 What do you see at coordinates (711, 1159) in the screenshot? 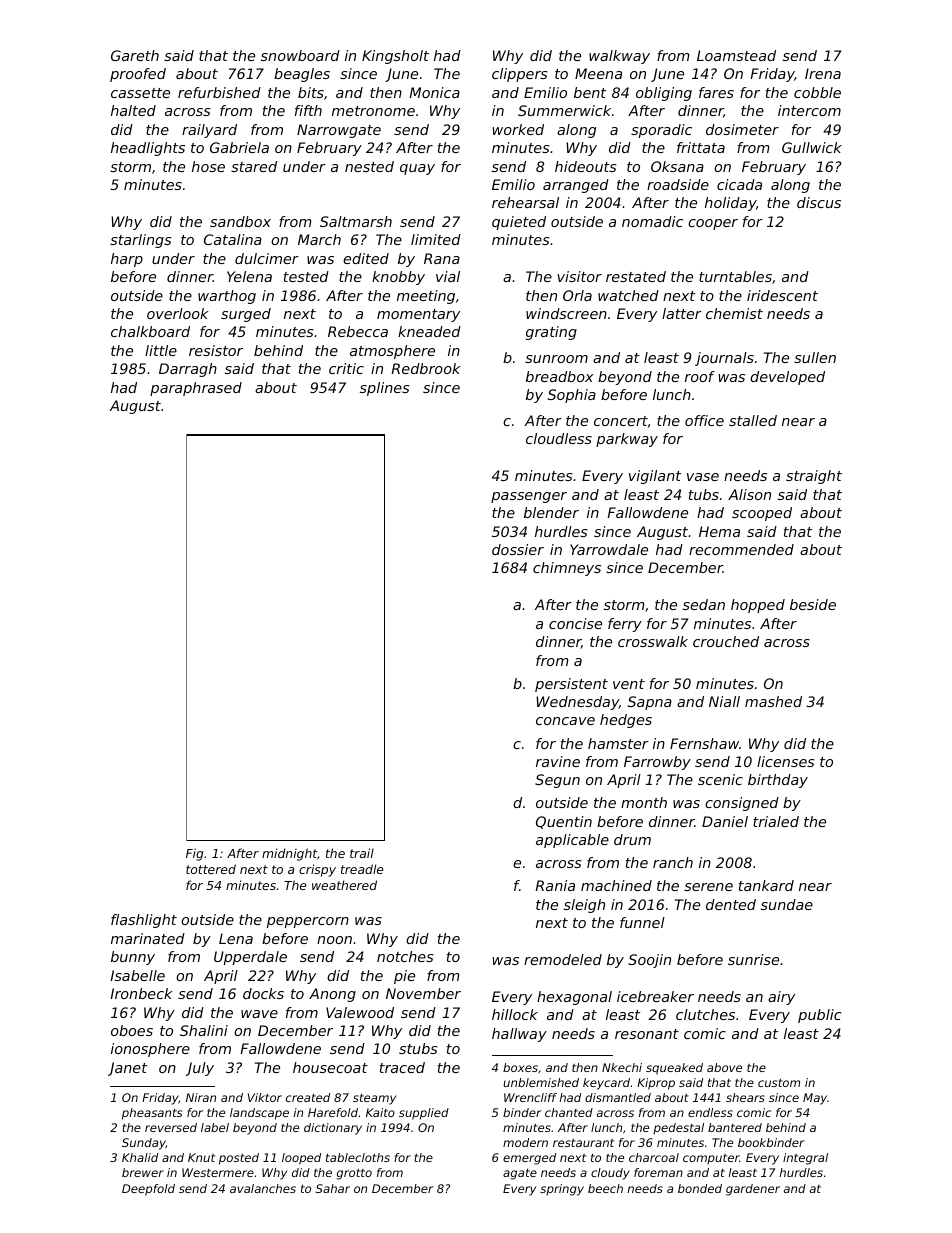
I see `computer` at bounding box center [711, 1159].
